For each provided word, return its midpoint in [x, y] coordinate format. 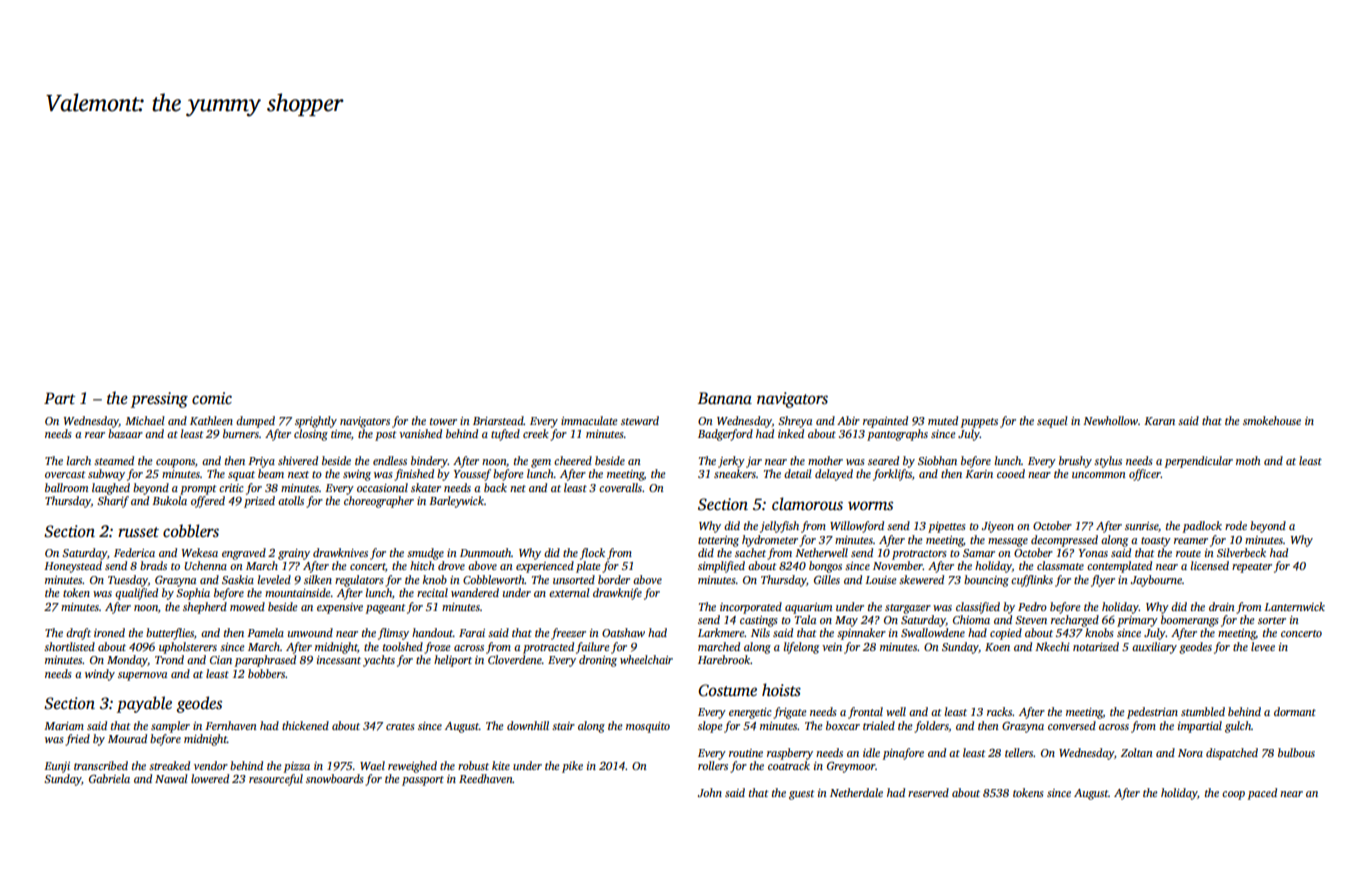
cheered [573, 460]
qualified [136, 594]
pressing [159, 400]
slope [710, 727]
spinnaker [861, 634]
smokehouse [1272, 420]
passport [423, 781]
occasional [382, 487]
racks [1000, 711]
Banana [725, 398]
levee [1263, 646]
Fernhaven [231, 725]
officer [1145, 475]
